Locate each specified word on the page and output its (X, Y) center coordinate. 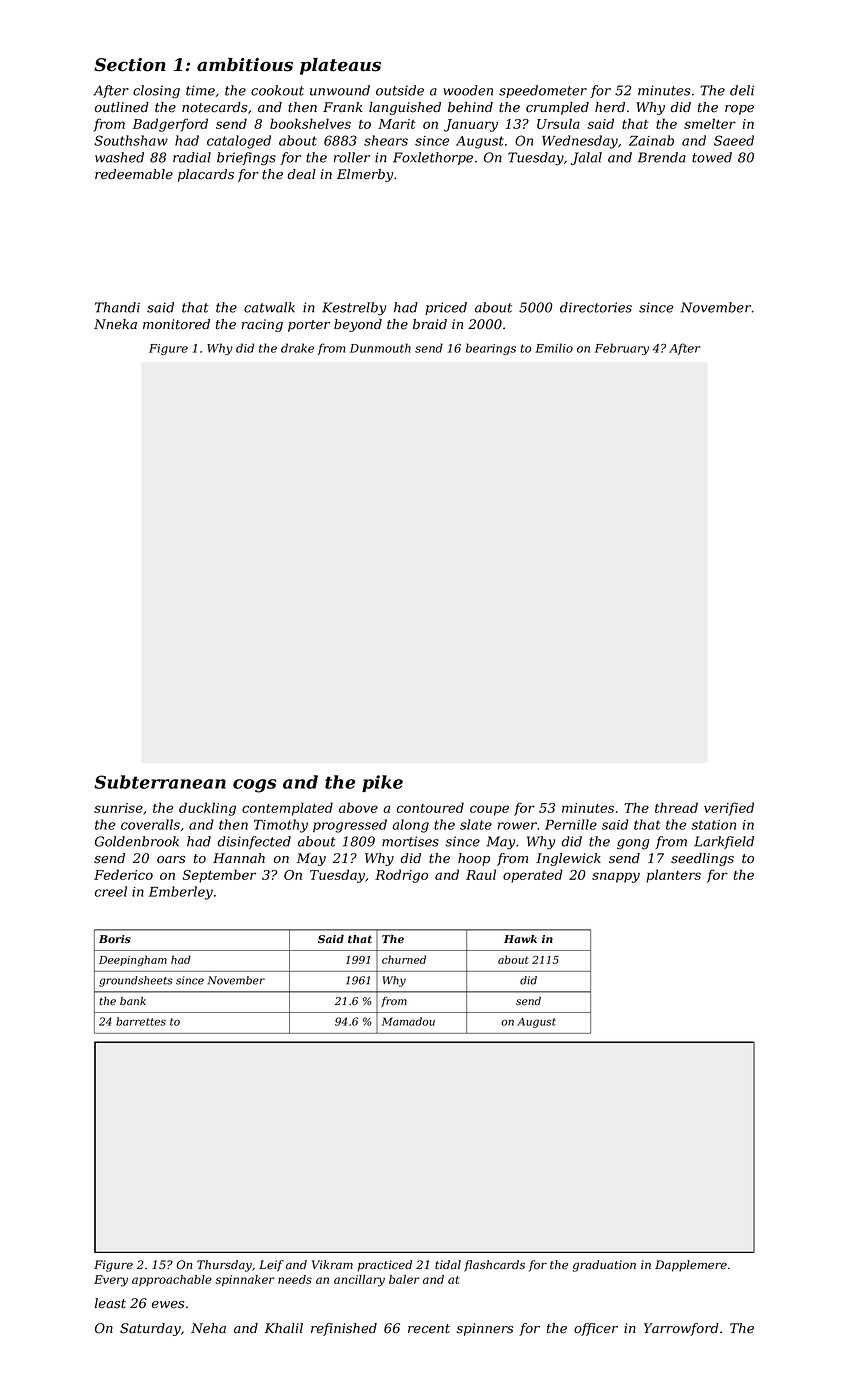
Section (130, 65)
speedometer (543, 91)
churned (404, 959)
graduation (604, 1266)
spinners (485, 1329)
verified (729, 809)
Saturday (150, 1329)
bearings (491, 349)
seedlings (702, 859)
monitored (176, 324)
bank (133, 1001)
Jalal (586, 158)
